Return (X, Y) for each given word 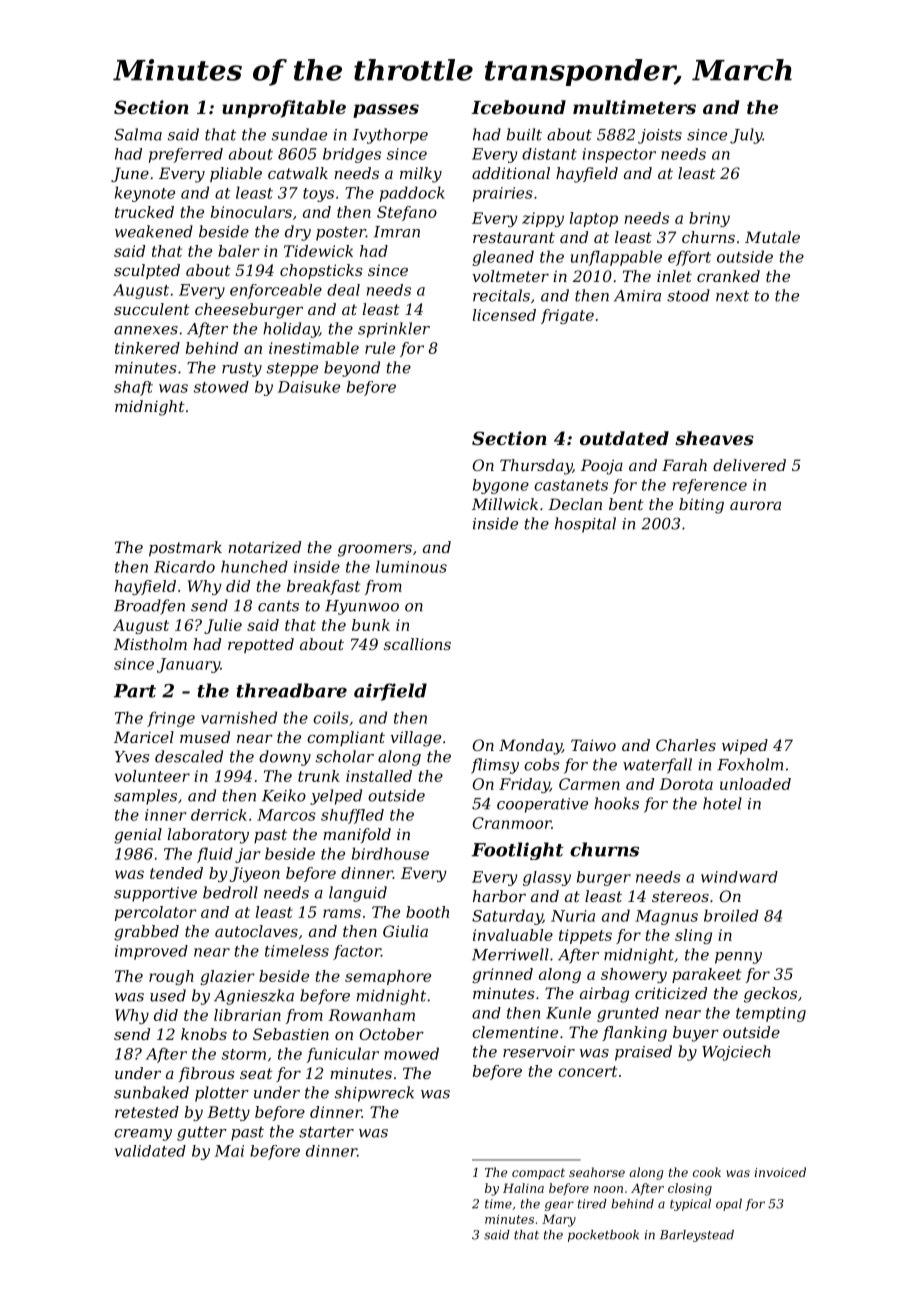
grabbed (146, 933)
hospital (585, 525)
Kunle (568, 1013)
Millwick (505, 504)
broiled (731, 915)
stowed (221, 387)
